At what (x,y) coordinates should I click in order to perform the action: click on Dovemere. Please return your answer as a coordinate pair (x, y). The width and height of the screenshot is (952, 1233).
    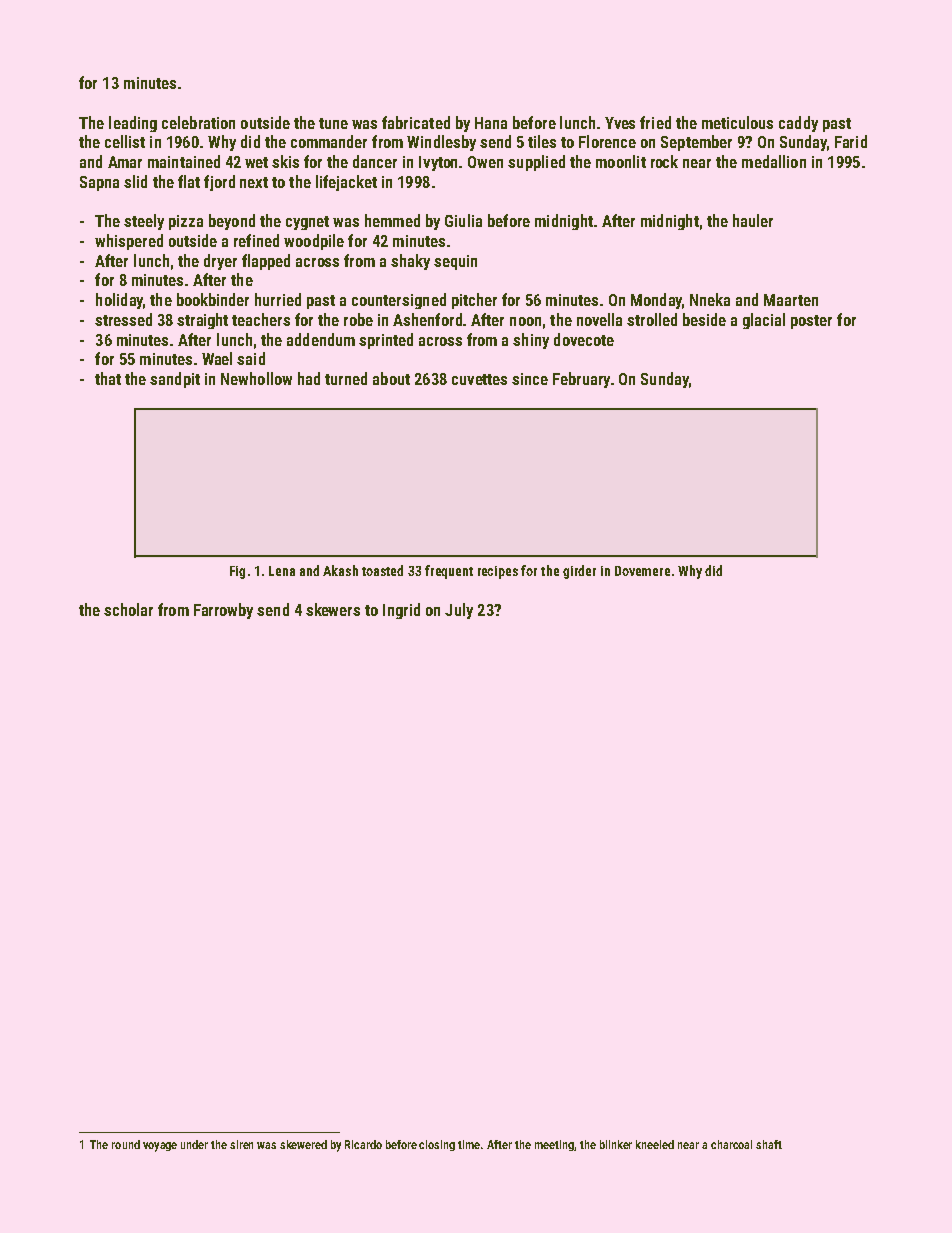
    Looking at the image, I should click on (642, 571).
